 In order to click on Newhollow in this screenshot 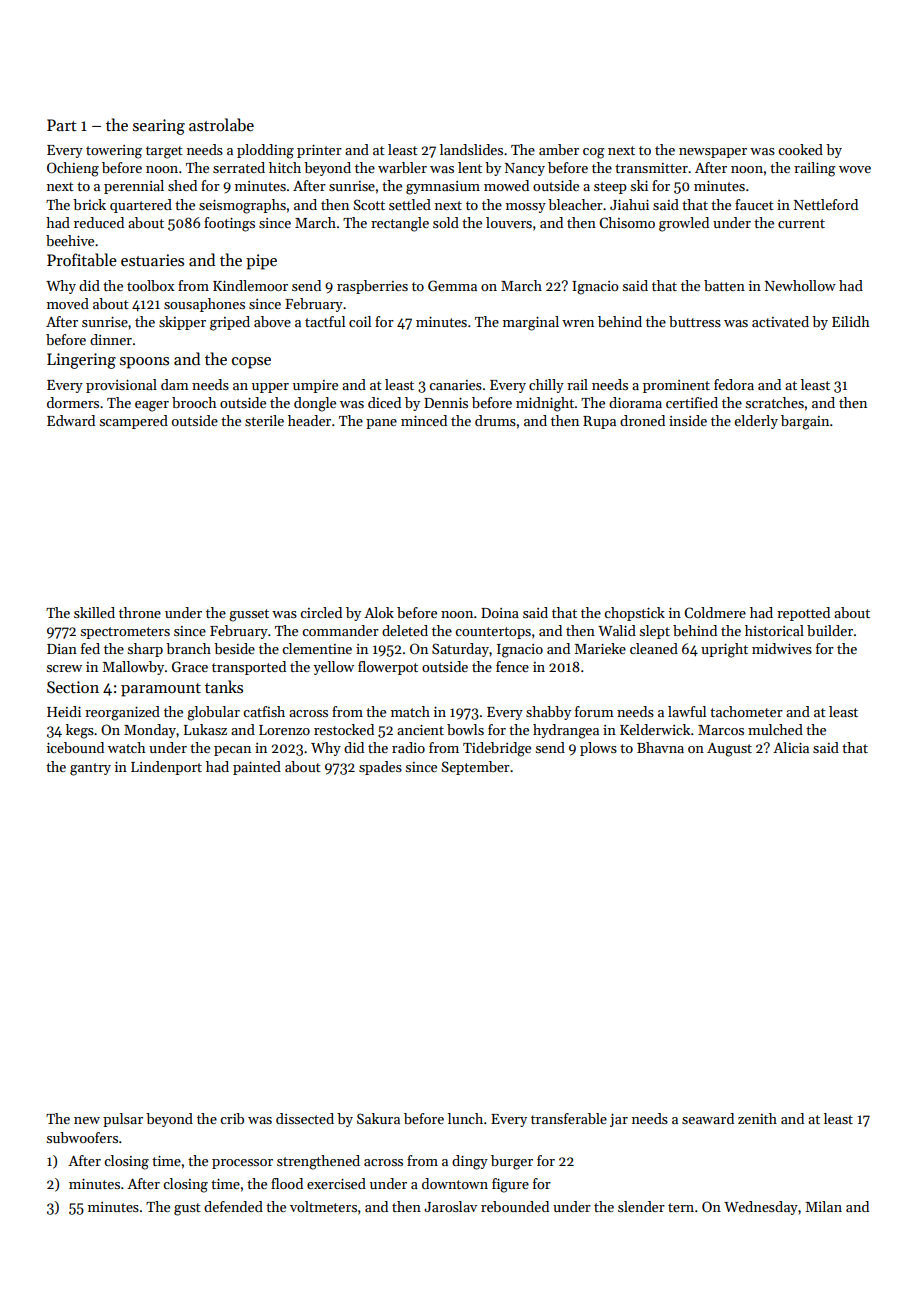, I will do `click(800, 285)`.
